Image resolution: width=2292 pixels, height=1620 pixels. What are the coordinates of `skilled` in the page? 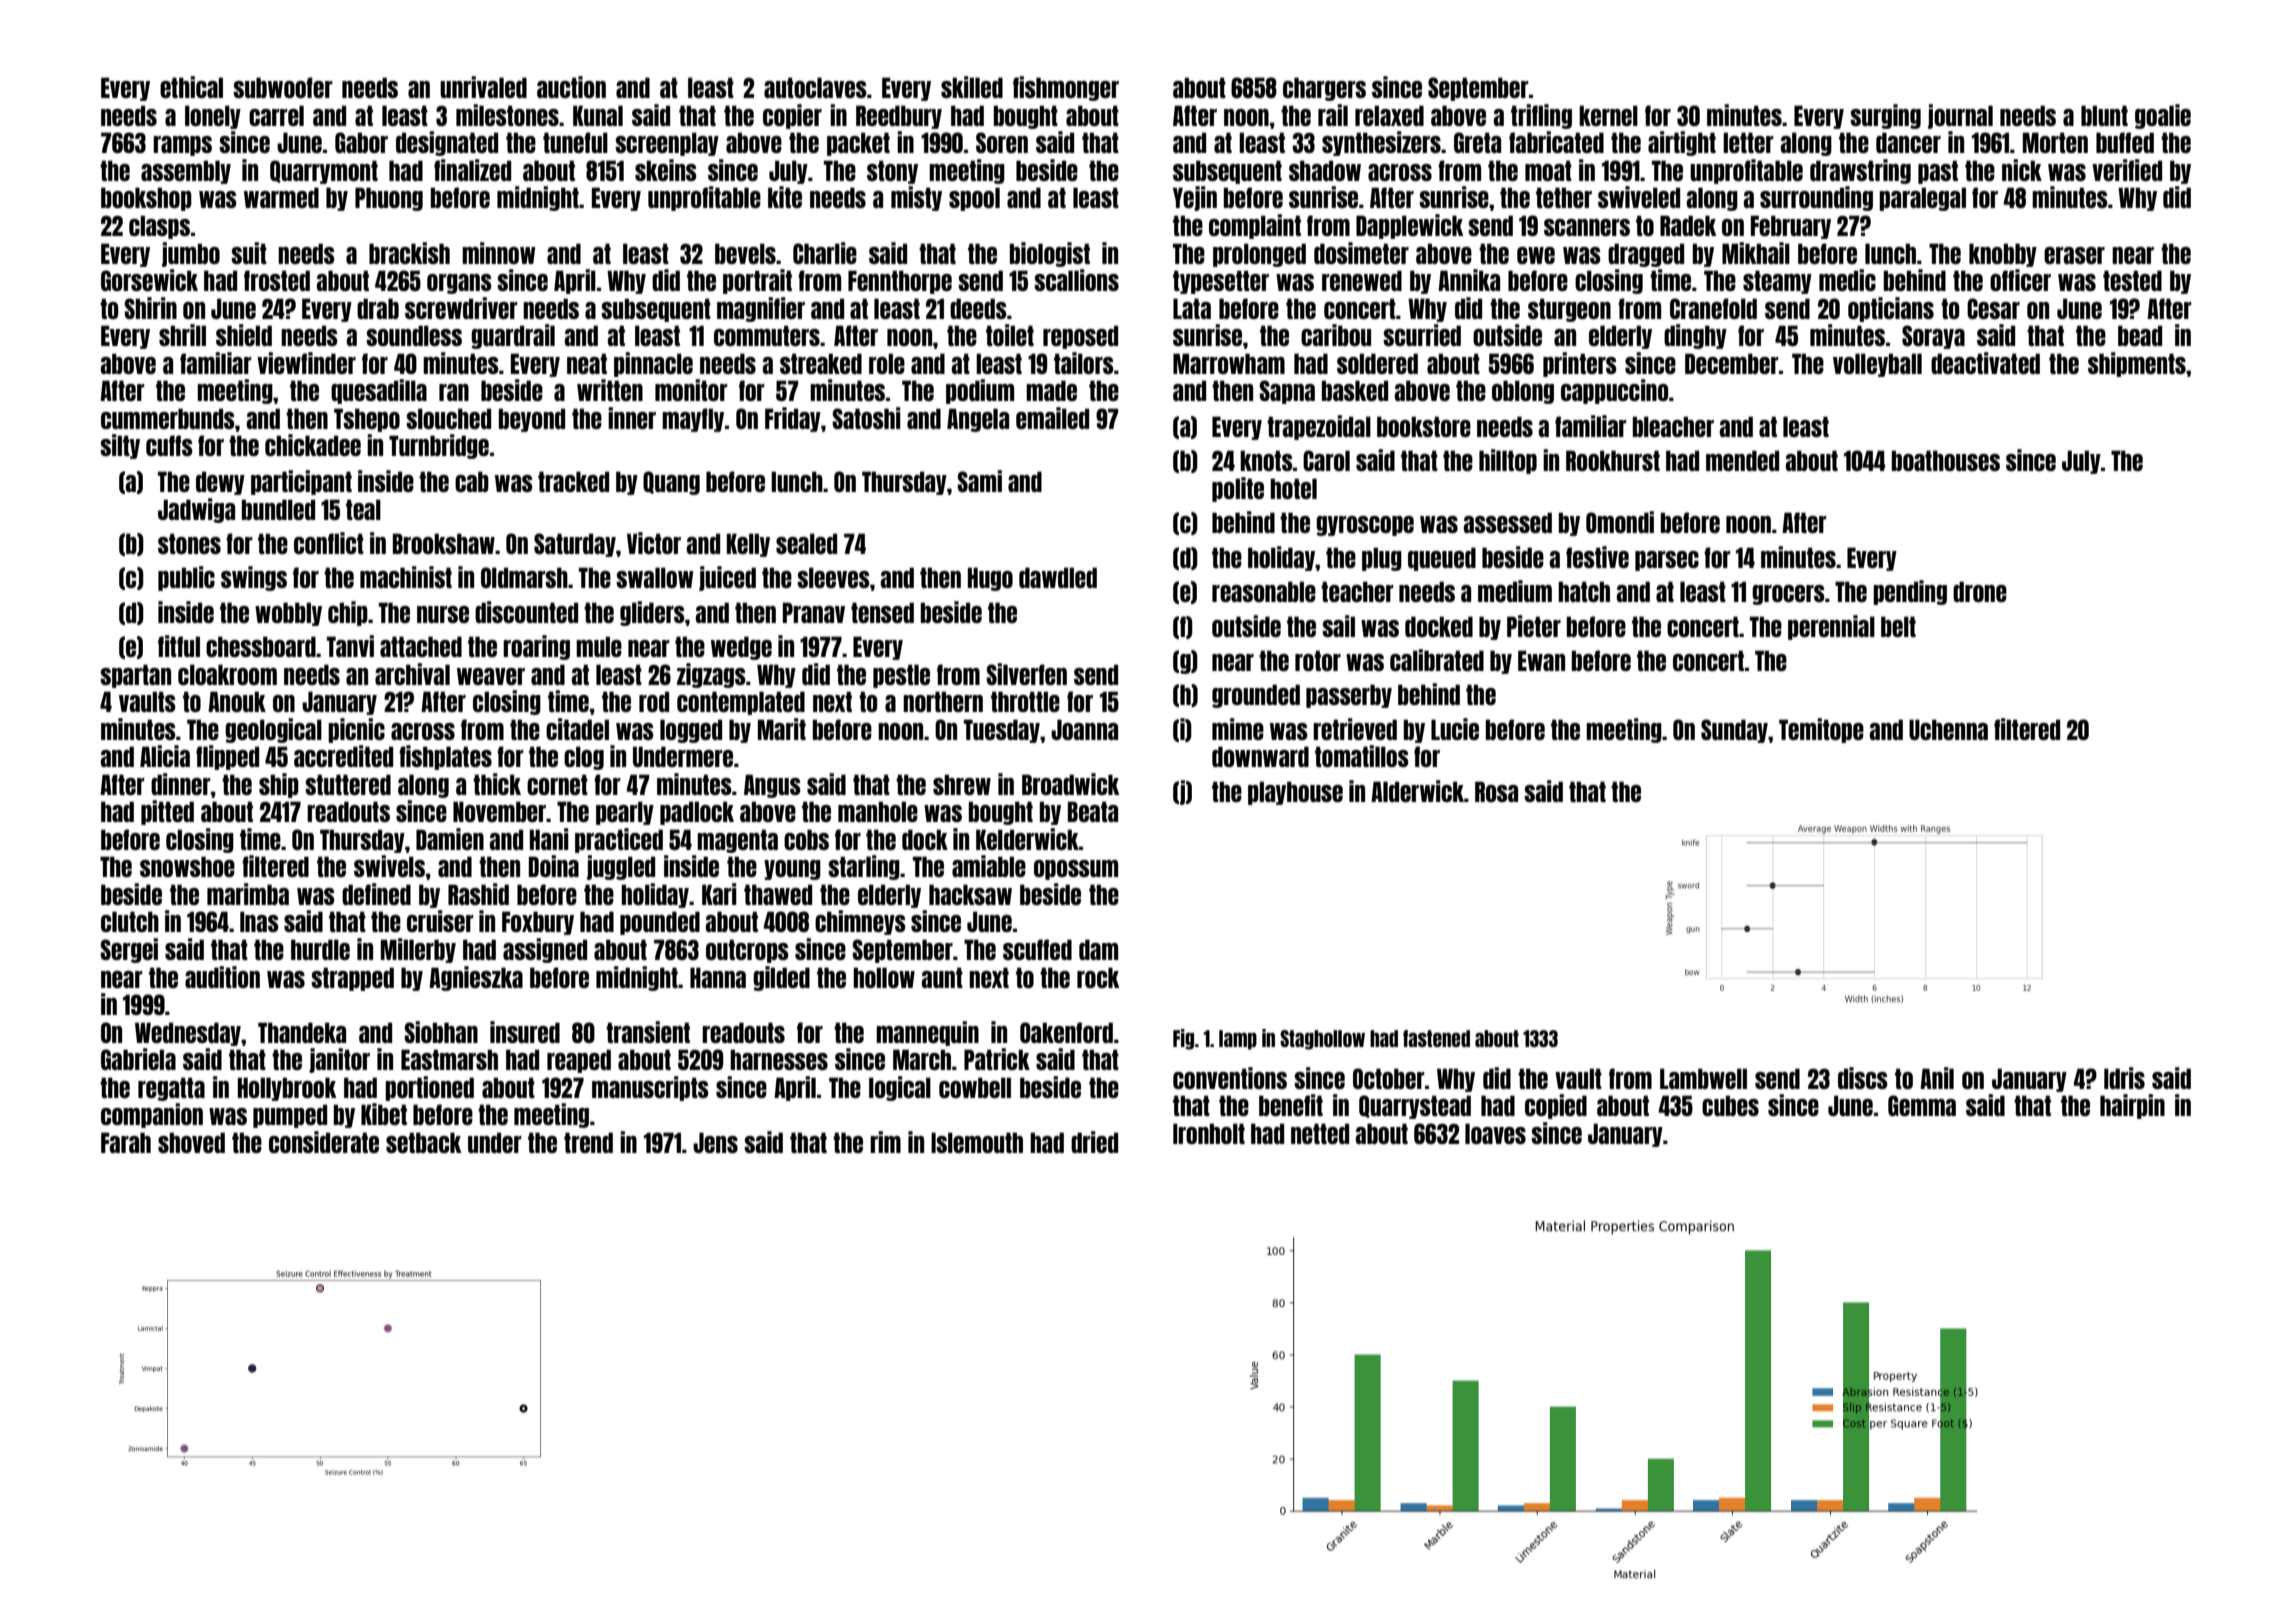 It's located at (972, 87).
